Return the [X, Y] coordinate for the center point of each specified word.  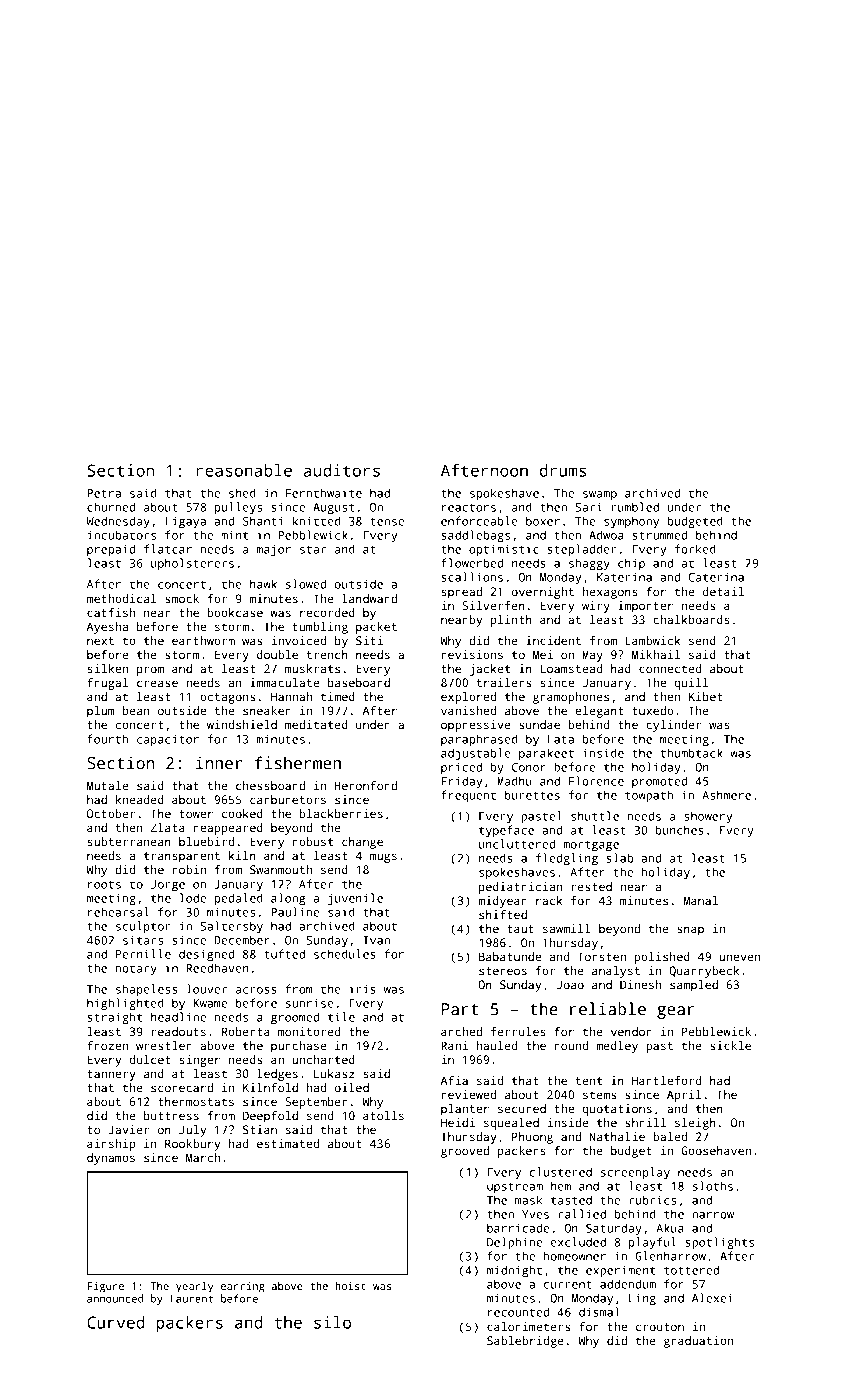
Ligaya [185, 522]
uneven [740, 957]
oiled [352, 1087]
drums [563, 470]
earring [243, 1287]
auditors [342, 470]
